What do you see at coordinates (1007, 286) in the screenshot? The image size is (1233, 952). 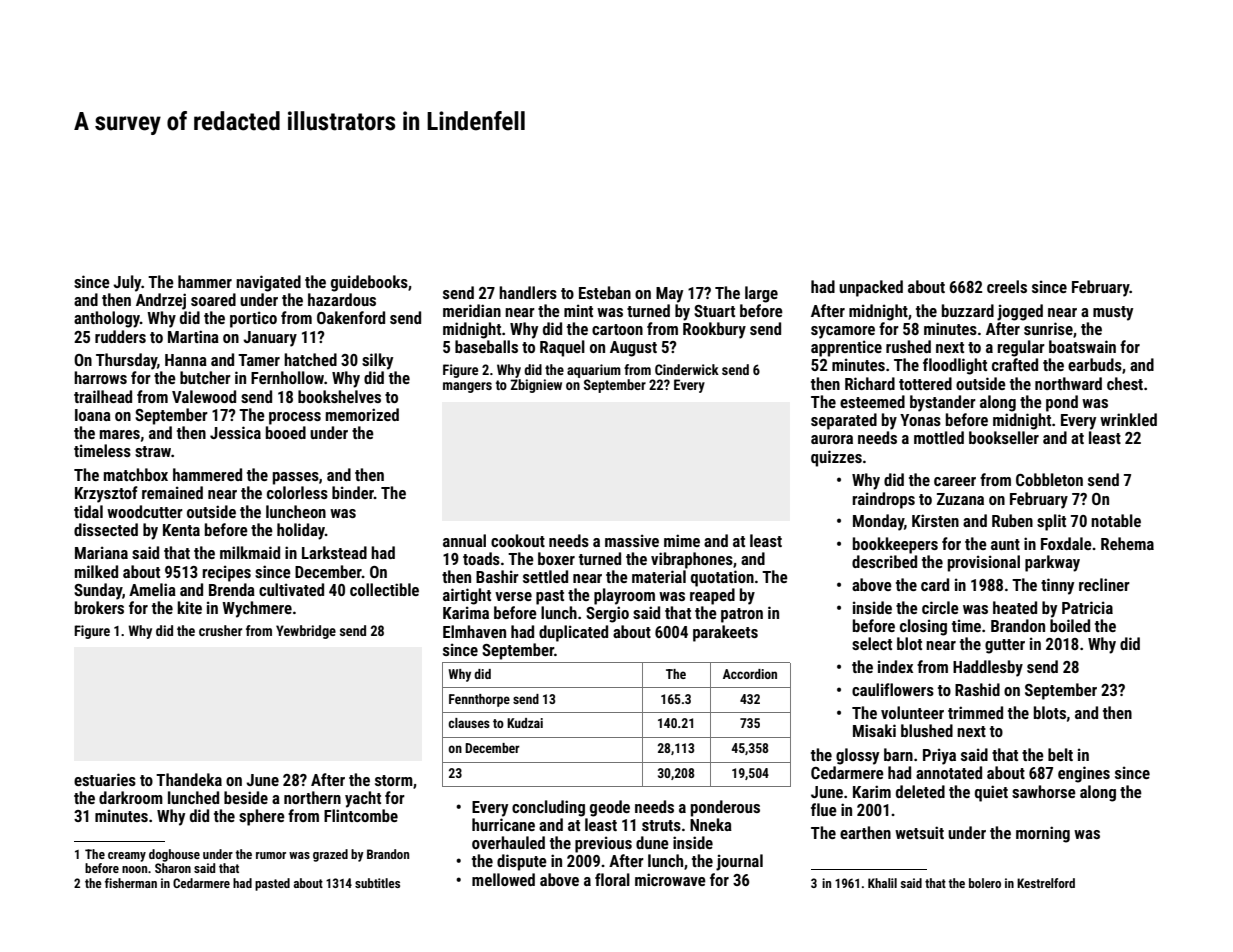 I see `creels` at bounding box center [1007, 286].
